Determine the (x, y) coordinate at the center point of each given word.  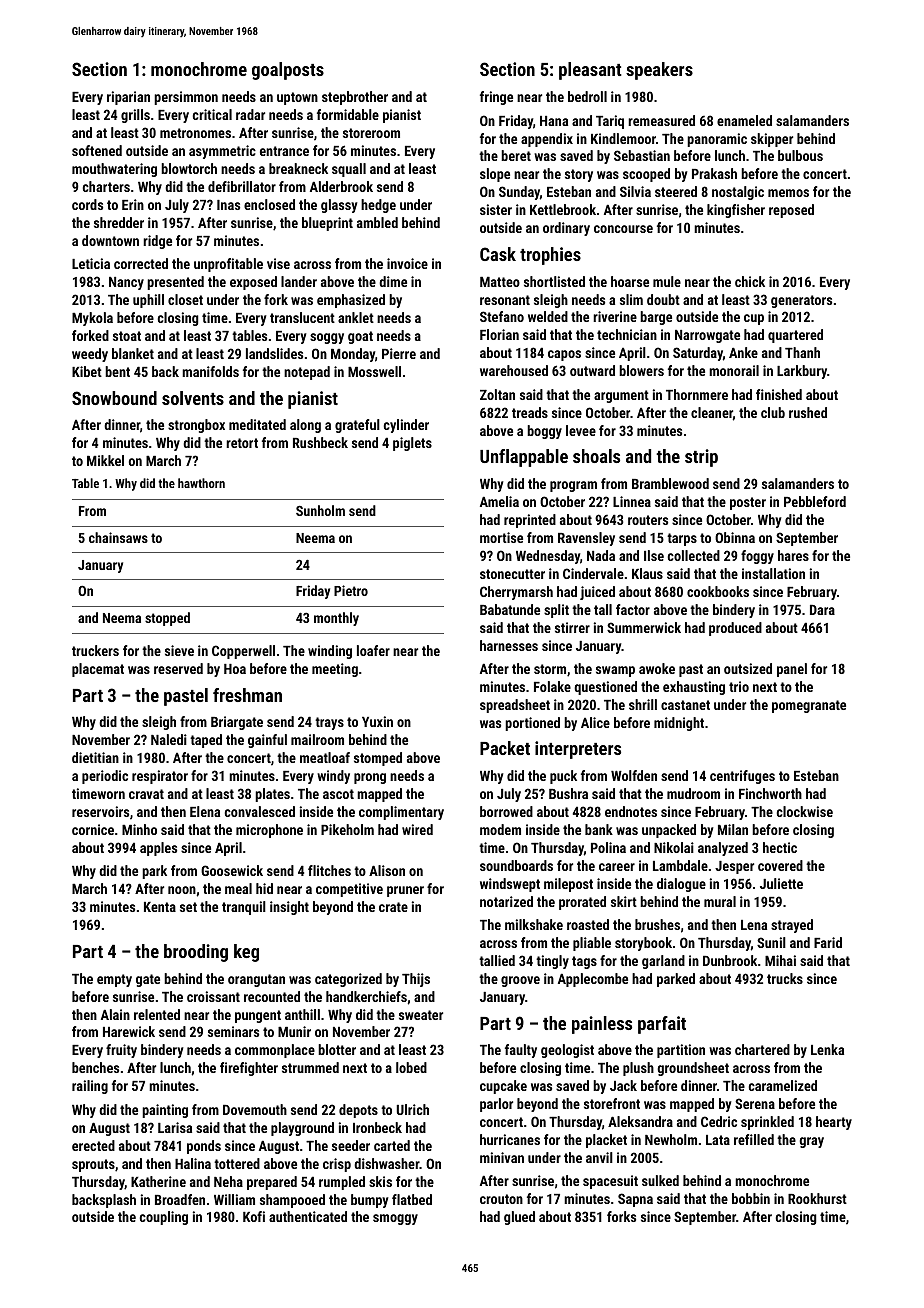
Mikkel (105, 460)
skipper (772, 140)
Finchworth (770, 793)
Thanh (802, 352)
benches (95, 1067)
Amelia (499, 501)
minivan (502, 1157)
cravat (146, 794)
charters (106, 186)
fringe (496, 98)
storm (550, 669)
